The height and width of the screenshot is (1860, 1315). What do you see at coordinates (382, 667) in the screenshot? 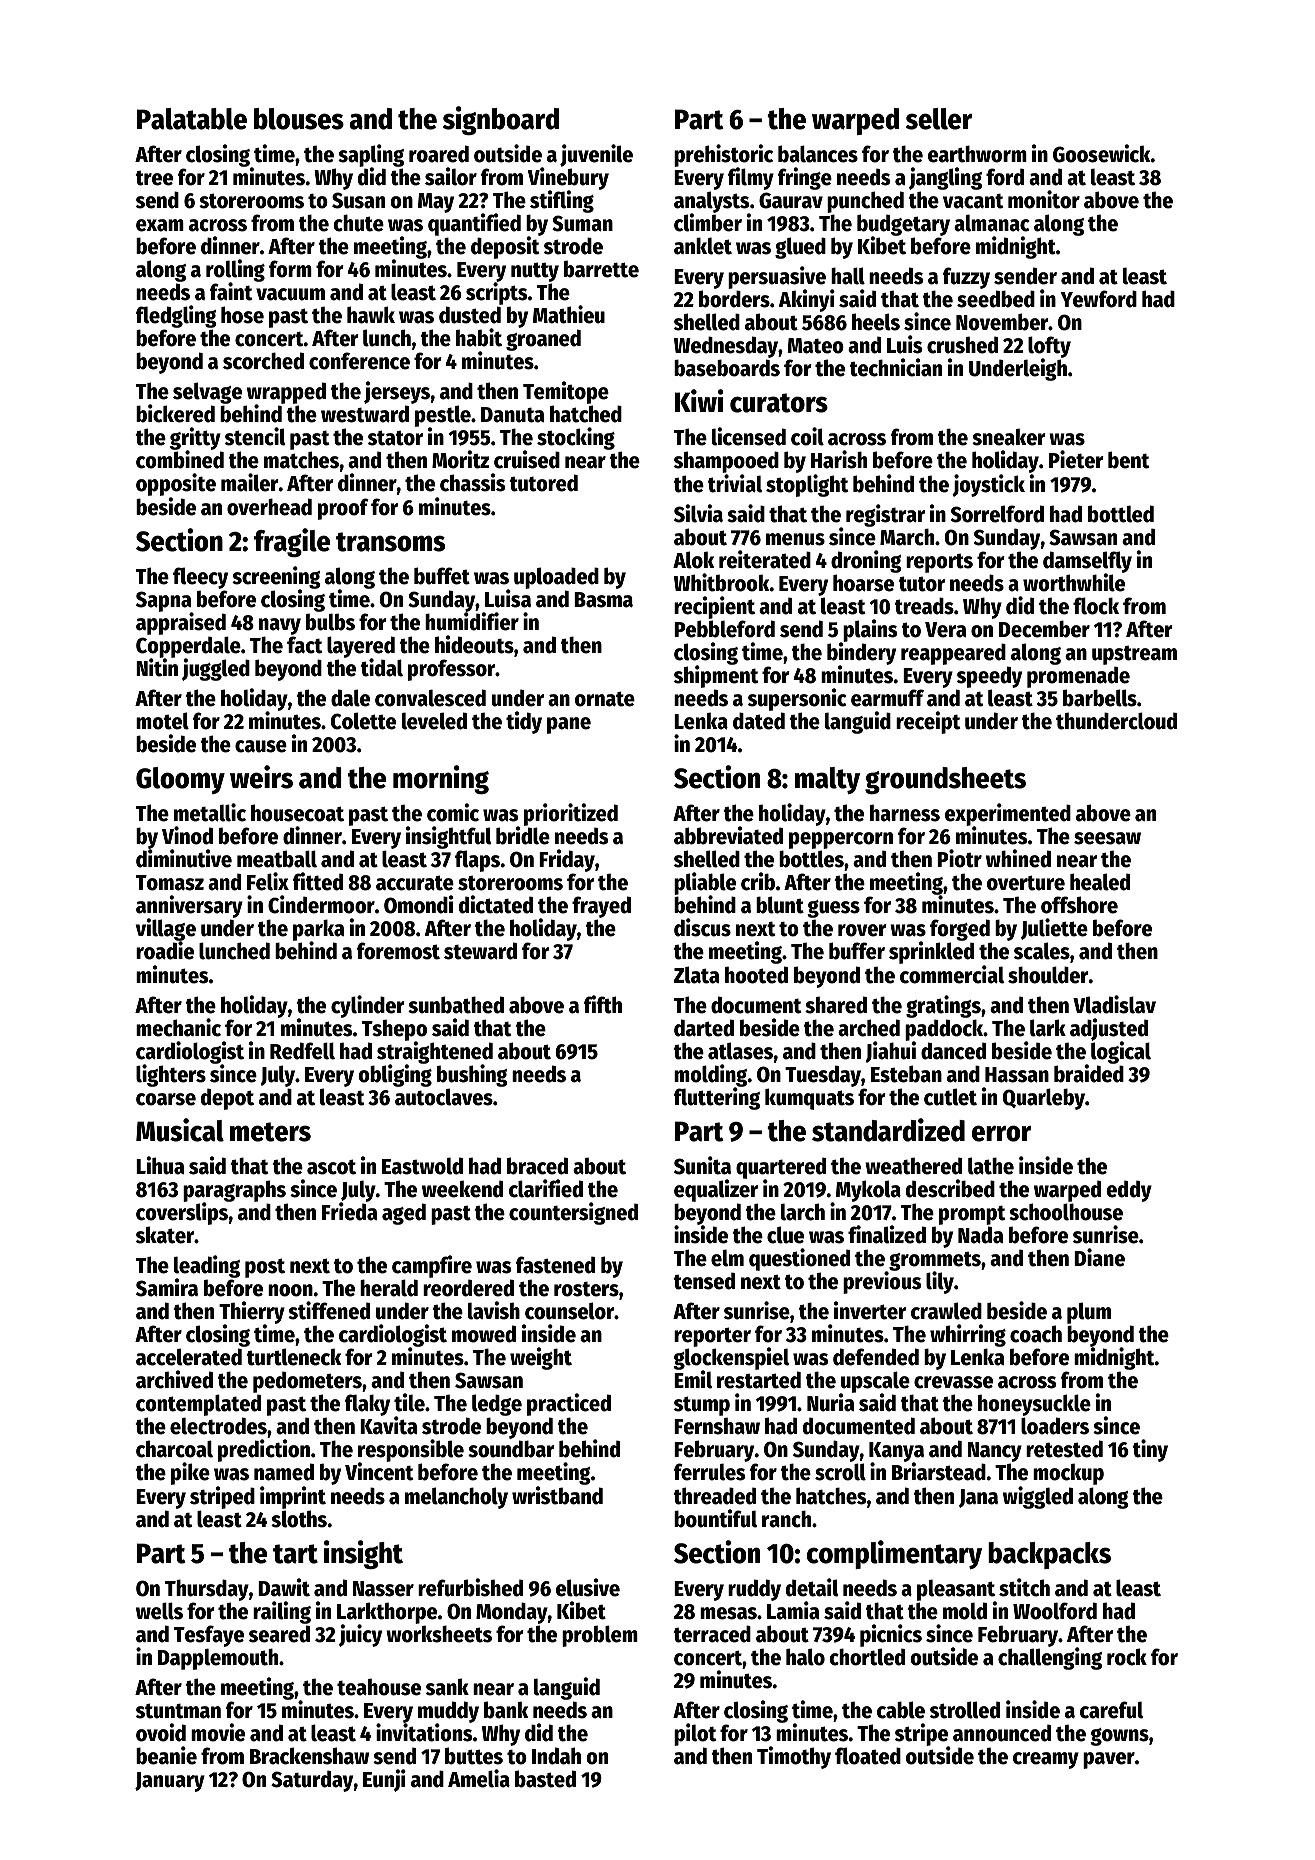
I see `tidal` at bounding box center [382, 667].
